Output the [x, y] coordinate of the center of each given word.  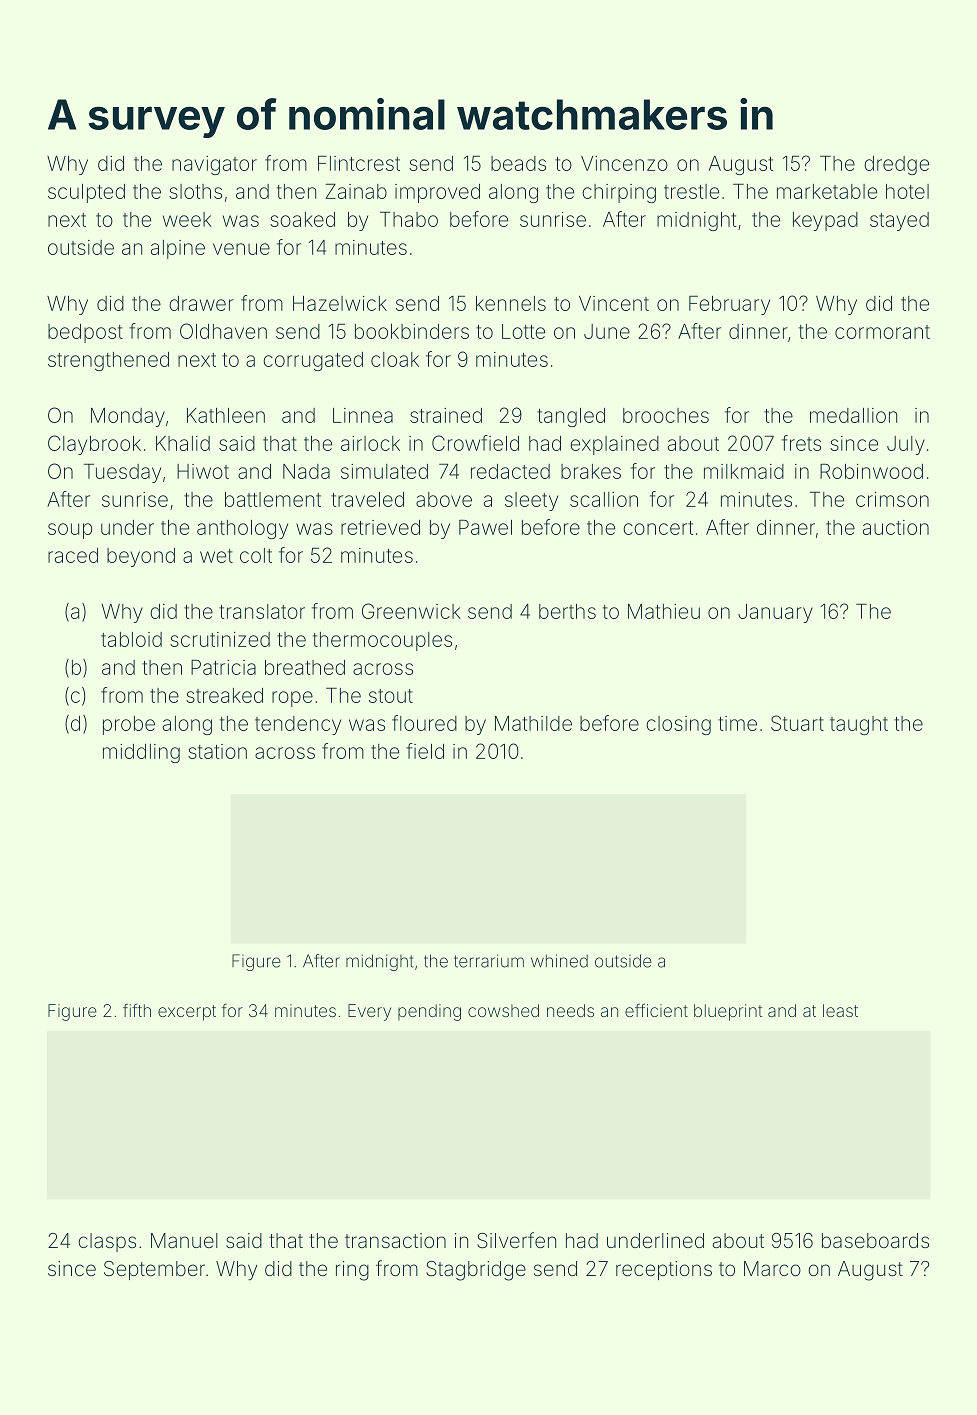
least [840, 1010]
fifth [137, 1010]
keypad [825, 221]
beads [518, 163]
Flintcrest [359, 163]
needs [570, 1010]
